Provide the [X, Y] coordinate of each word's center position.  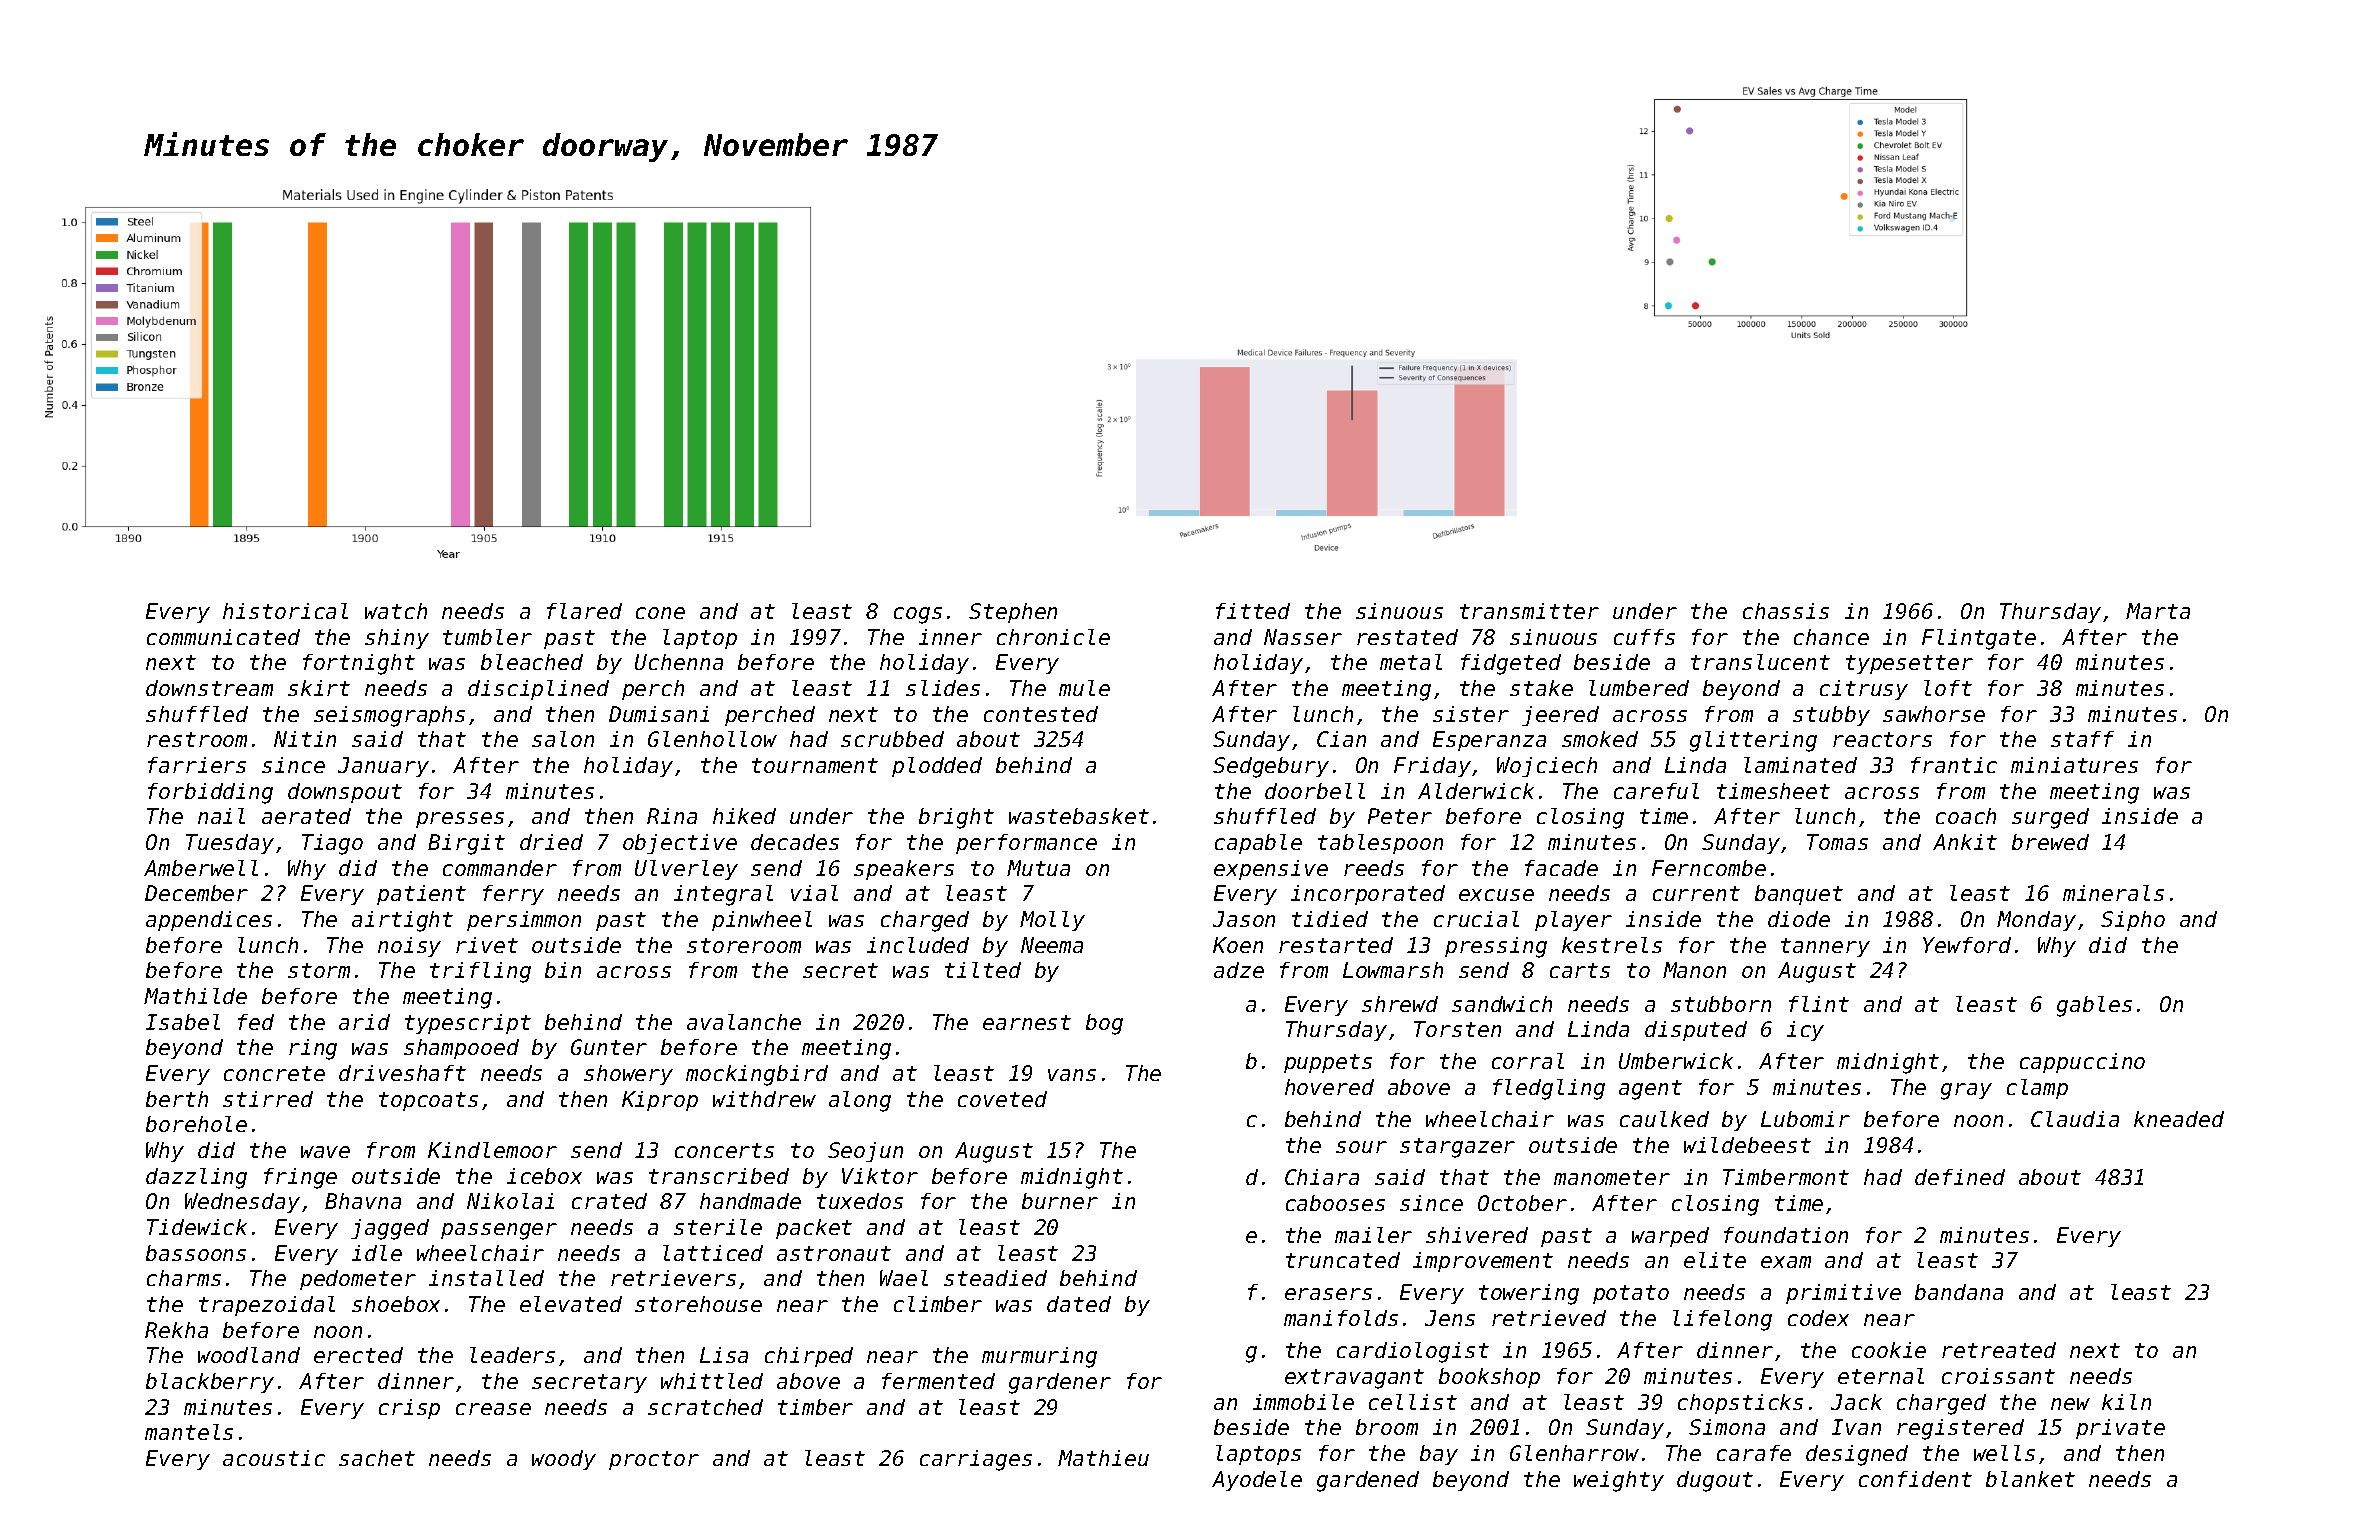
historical [285, 611]
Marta [2158, 611]
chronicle [1053, 637]
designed [1857, 1455]
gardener [1060, 1383]
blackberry [210, 1383]
